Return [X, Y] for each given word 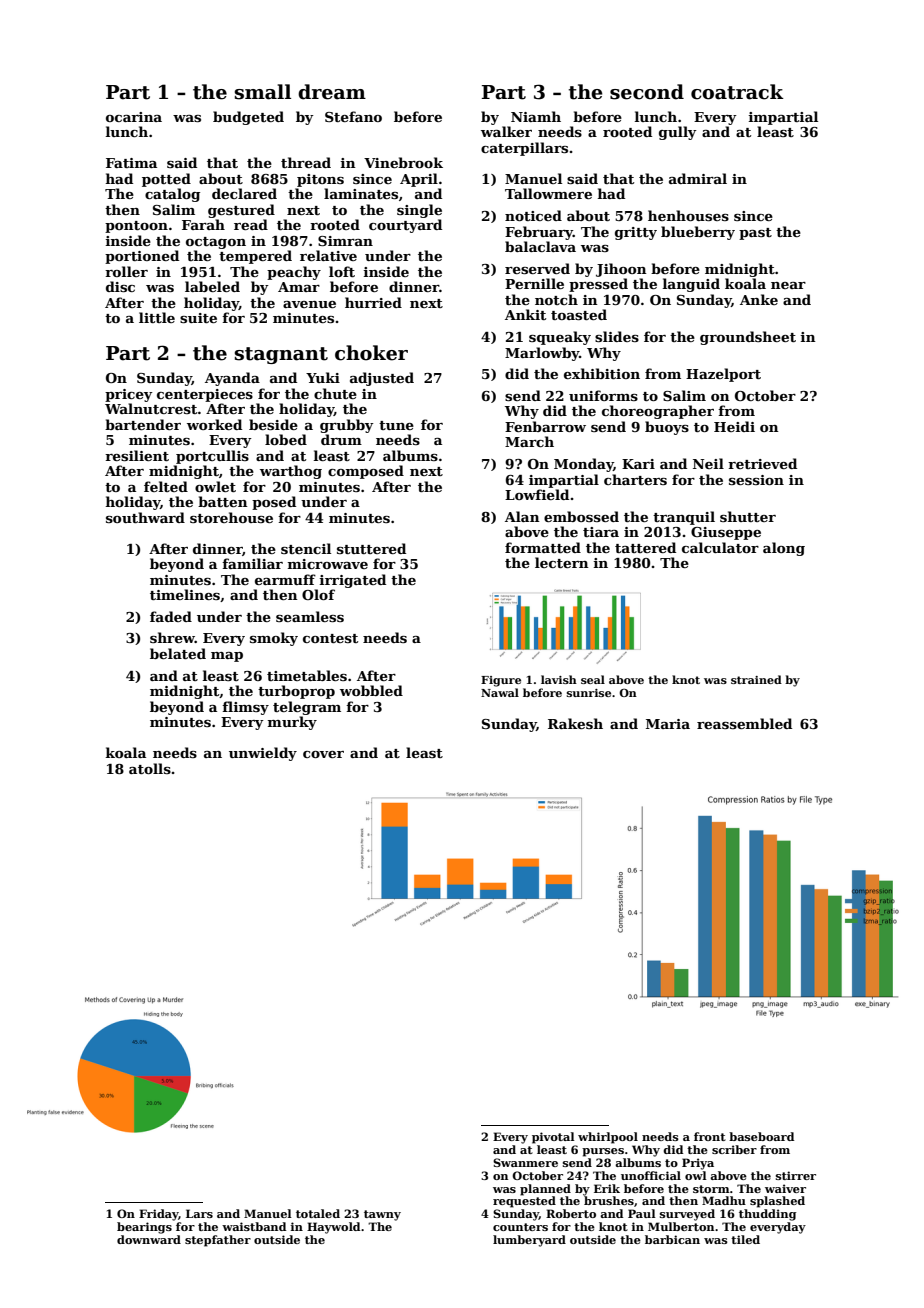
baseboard [761, 1136]
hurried [373, 302]
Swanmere [525, 1162]
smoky [274, 639]
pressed [598, 285]
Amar [299, 287]
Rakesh [575, 723]
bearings [144, 1228]
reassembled [744, 723]
